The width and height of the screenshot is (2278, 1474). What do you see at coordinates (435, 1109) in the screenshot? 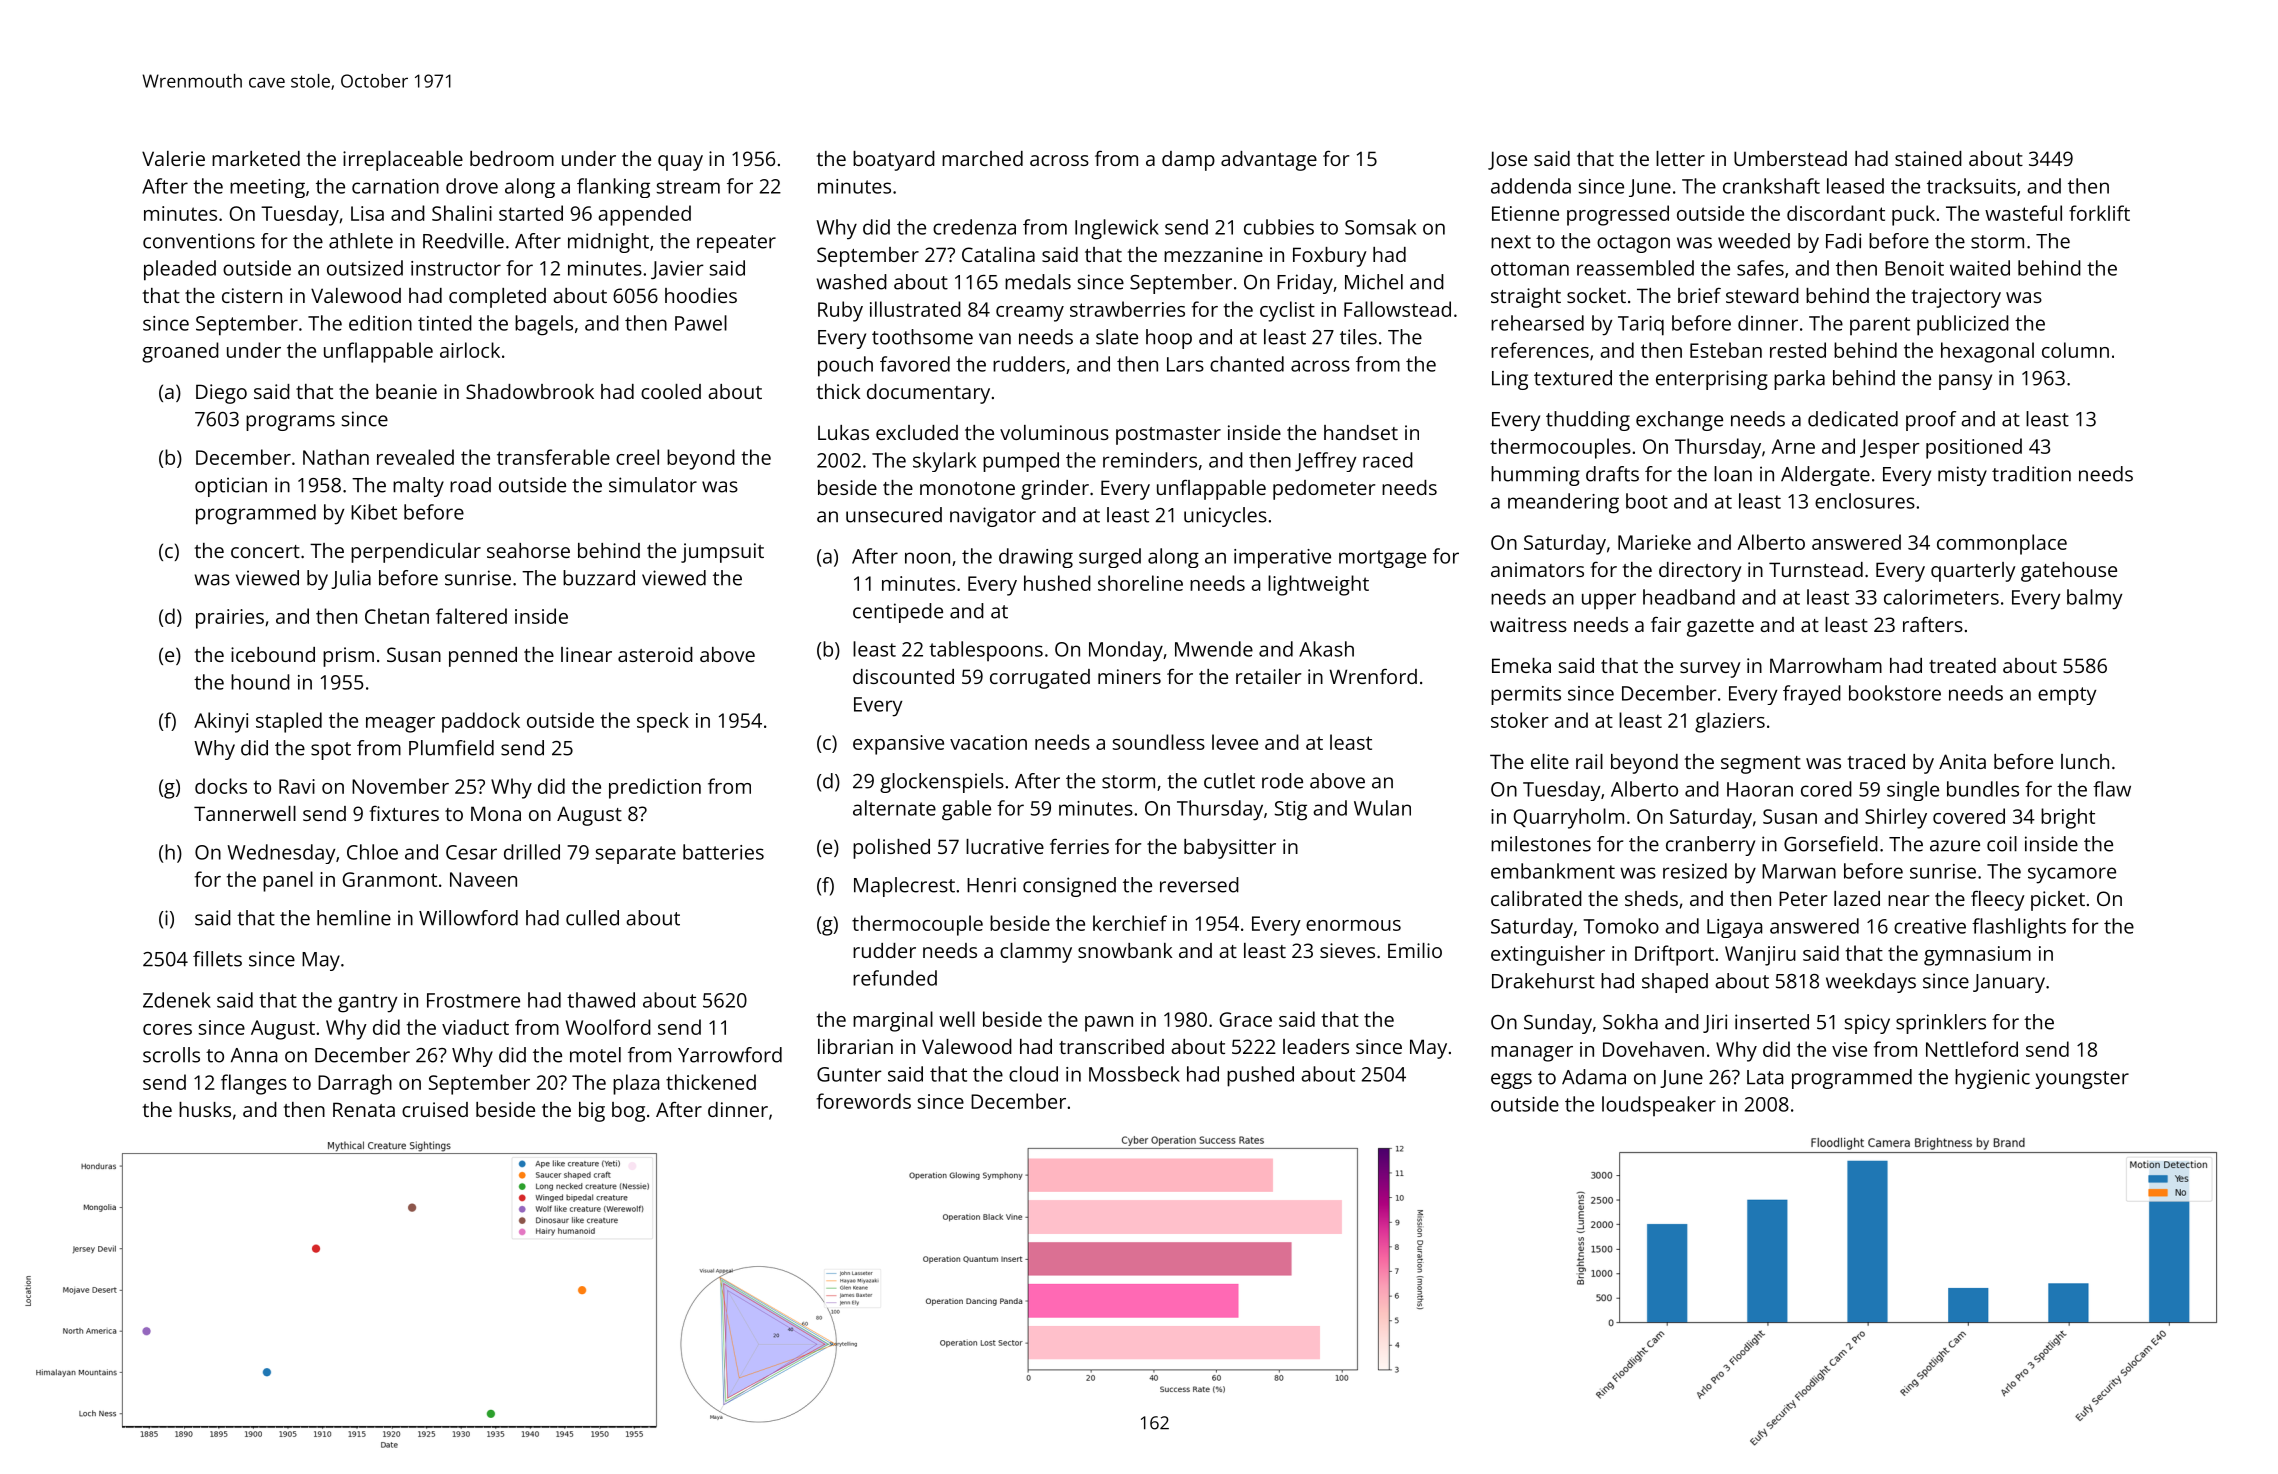
I see `cruised` at bounding box center [435, 1109].
